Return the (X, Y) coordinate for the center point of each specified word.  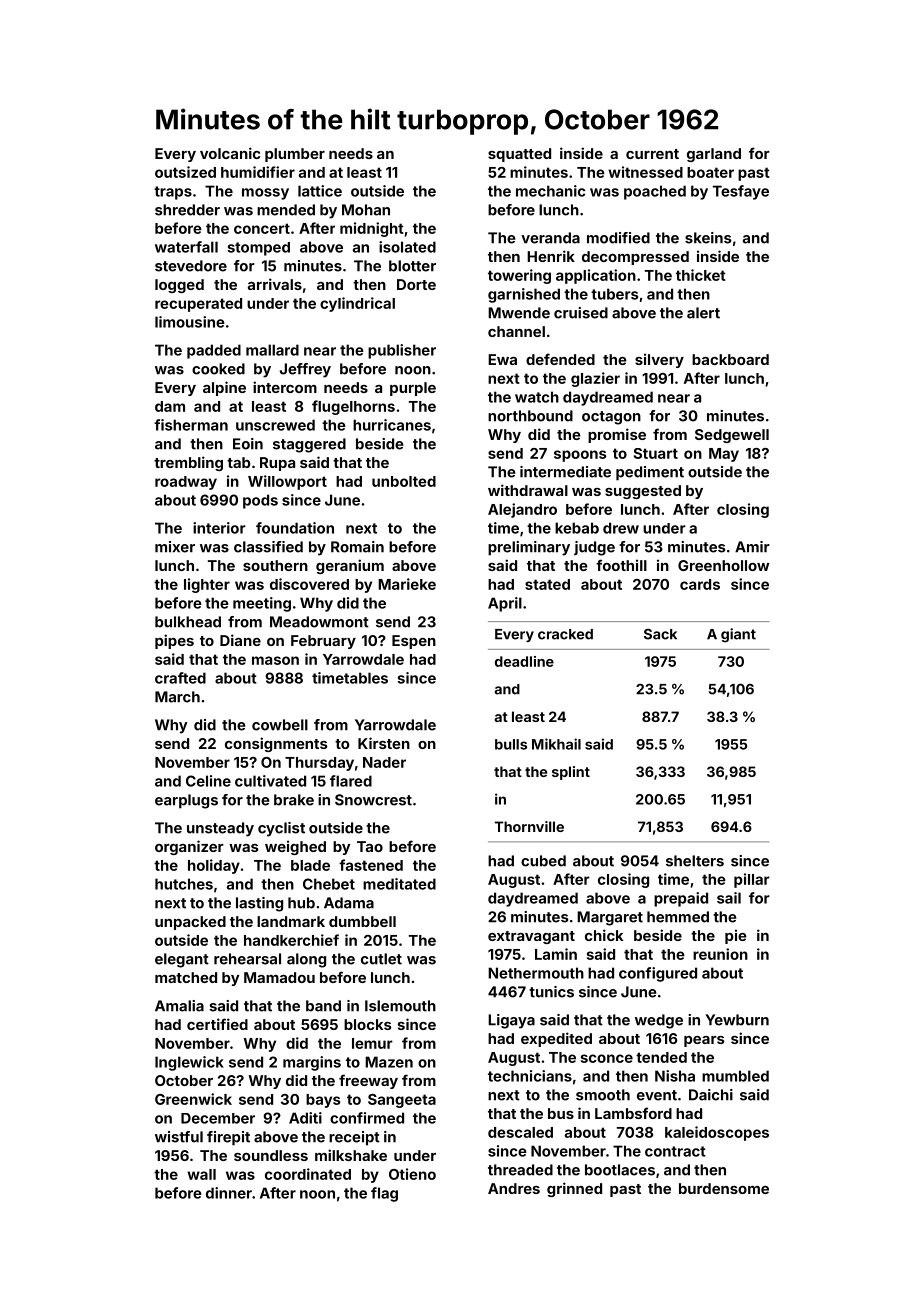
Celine (208, 781)
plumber (295, 155)
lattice (320, 191)
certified (217, 1024)
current (652, 154)
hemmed (678, 917)
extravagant (531, 937)
